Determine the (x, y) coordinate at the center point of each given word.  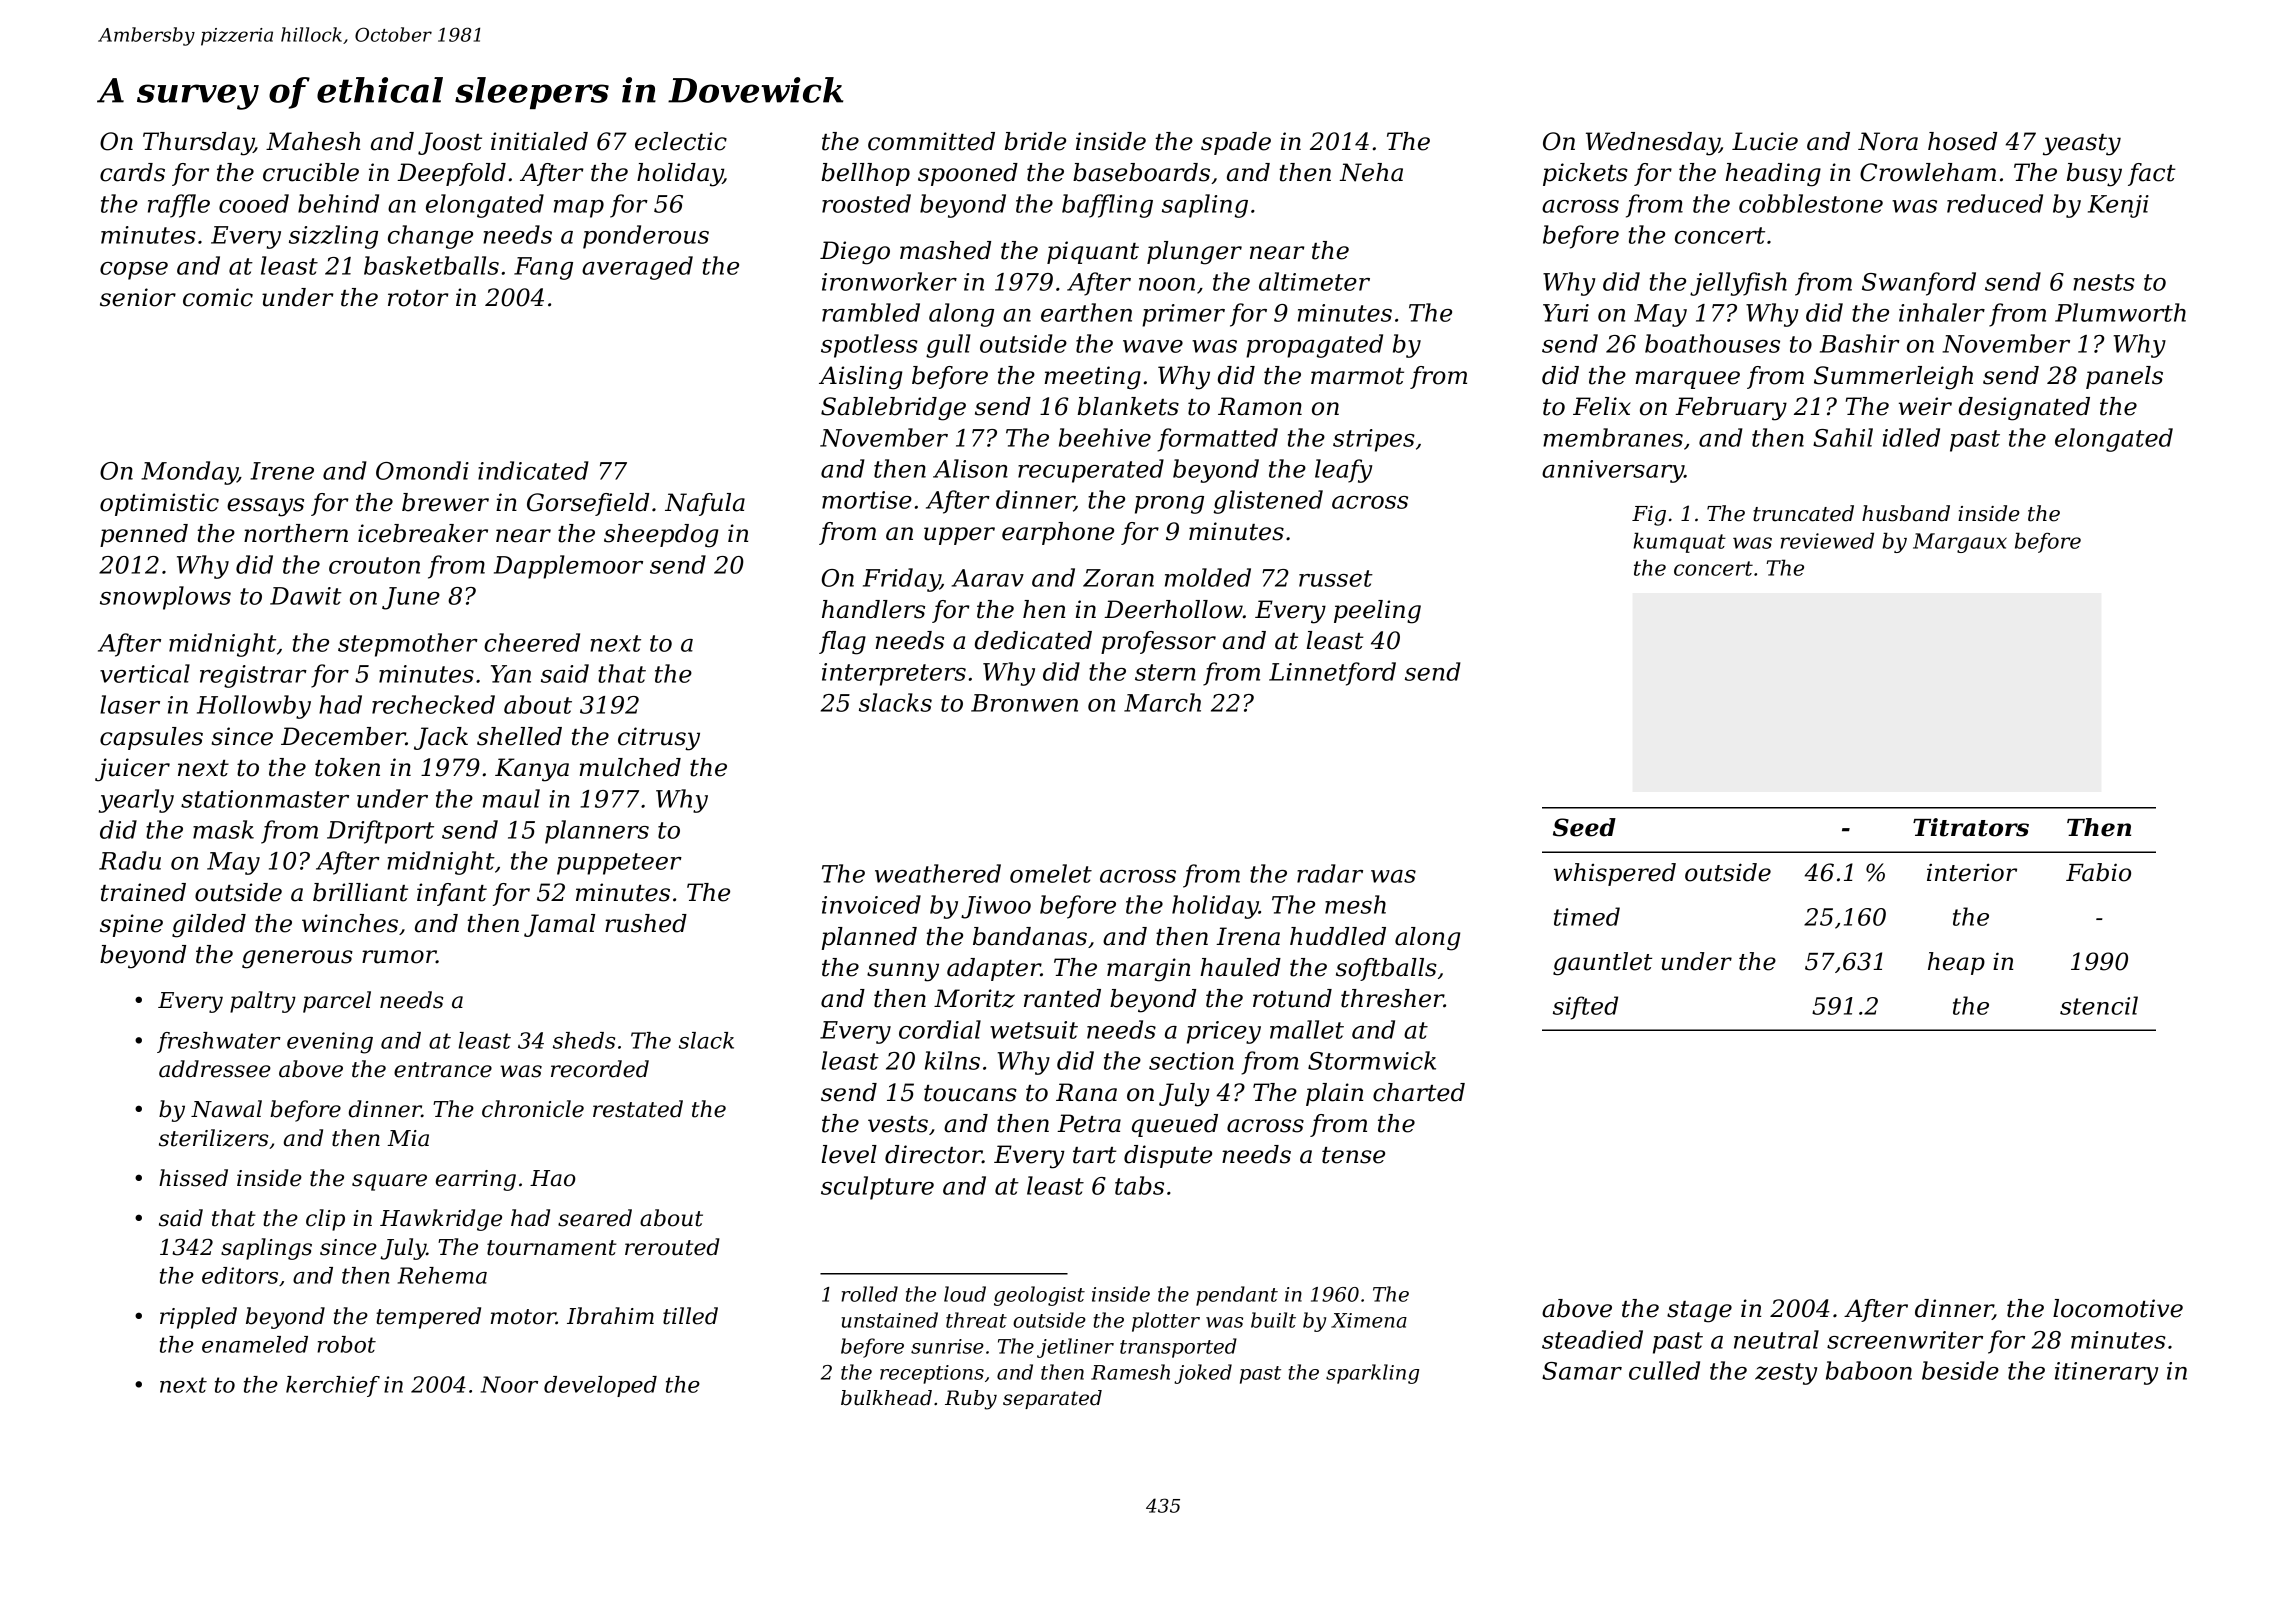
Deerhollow (1173, 609)
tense (1353, 1155)
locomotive (2118, 1308)
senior (138, 297)
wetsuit (1034, 1030)
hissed (193, 1178)
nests (2104, 282)
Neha (1371, 172)
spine (131, 925)
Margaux (1960, 543)
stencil (2099, 1005)
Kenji (2118, 206)
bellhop (866, 174)
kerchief (333, 1386)
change (430, 237)
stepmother (408, 645)
